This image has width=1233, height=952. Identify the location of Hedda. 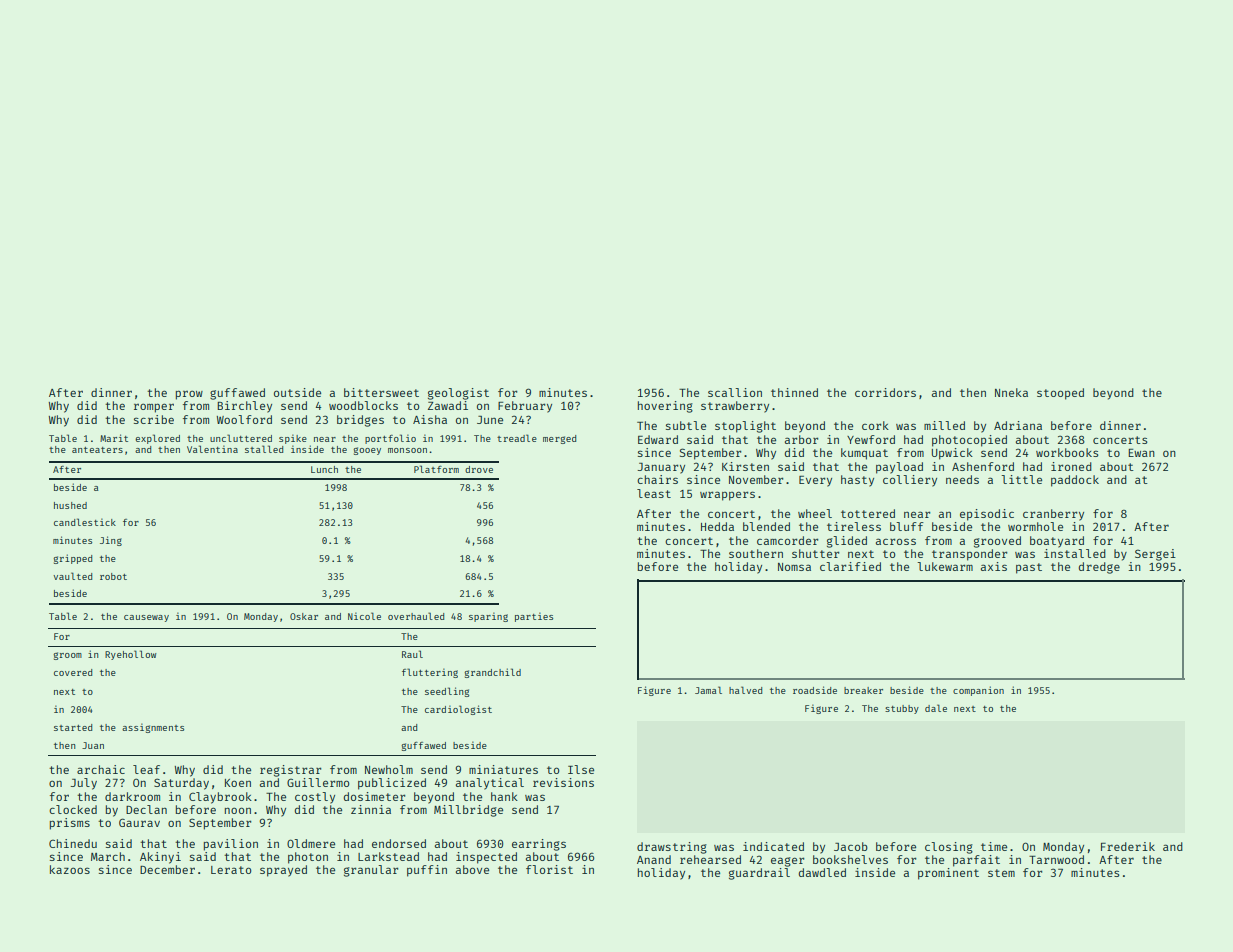
(717, 526).
